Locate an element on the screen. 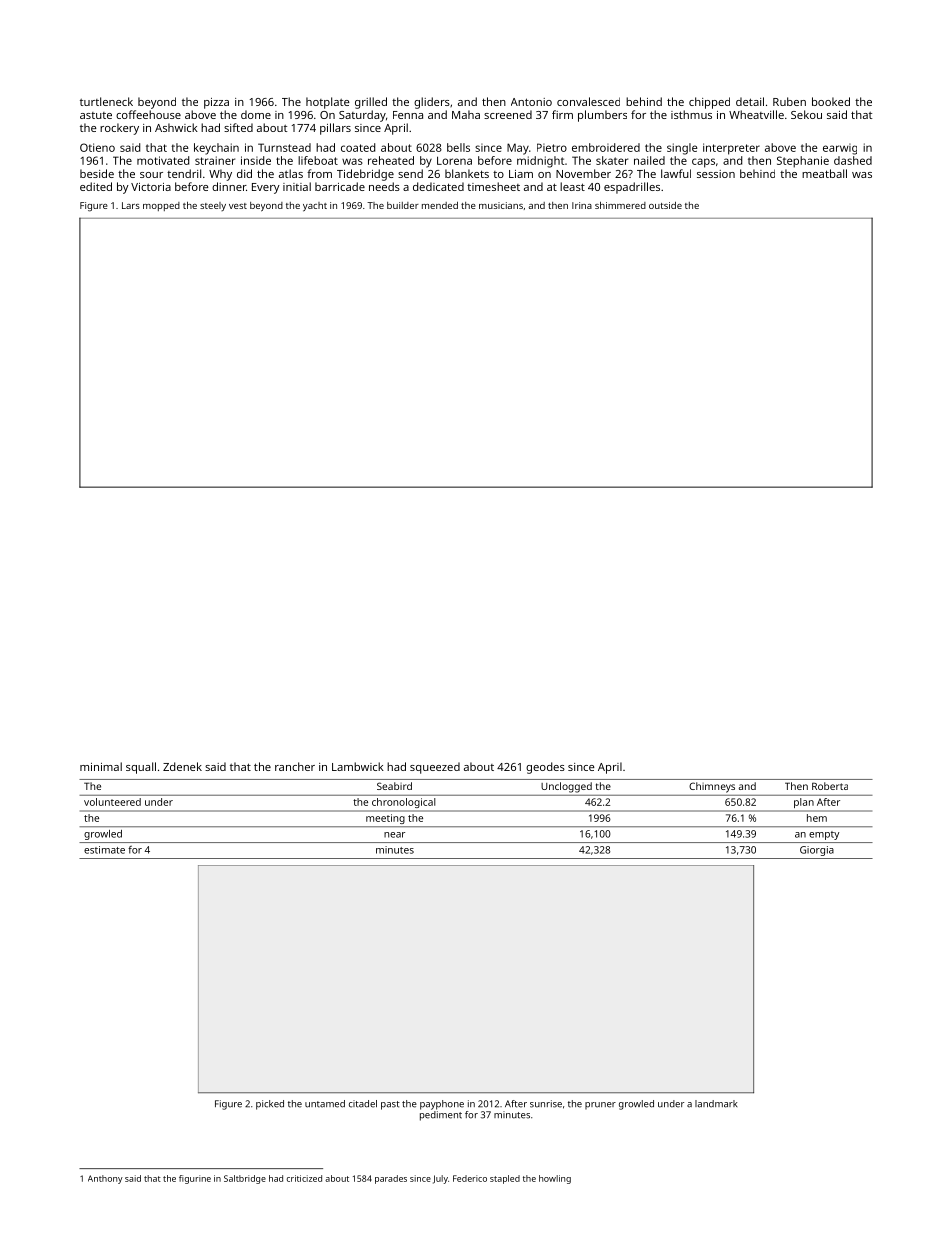  outside is located at coordinates (665, 205).
